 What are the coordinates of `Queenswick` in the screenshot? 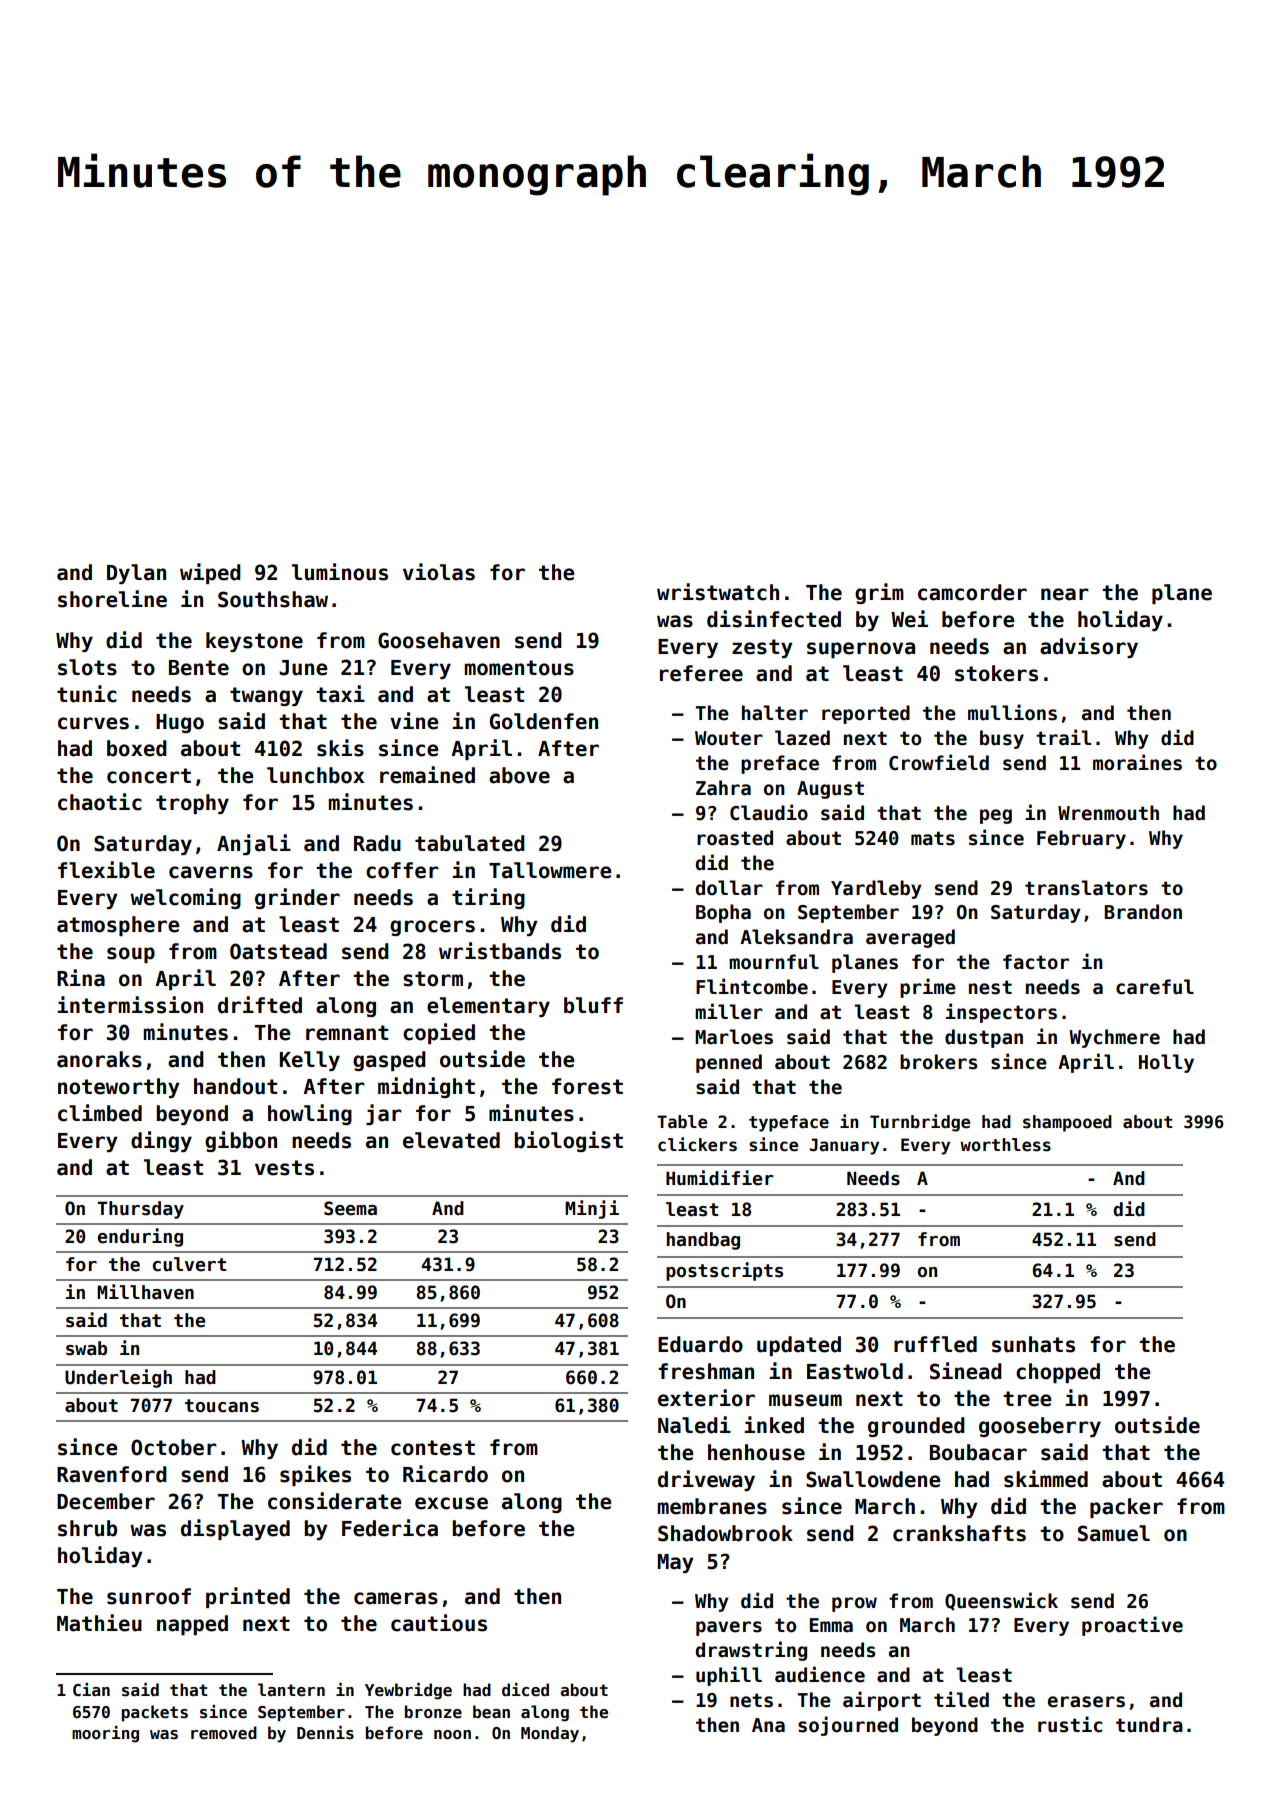 It's located at (1001, 1601).
